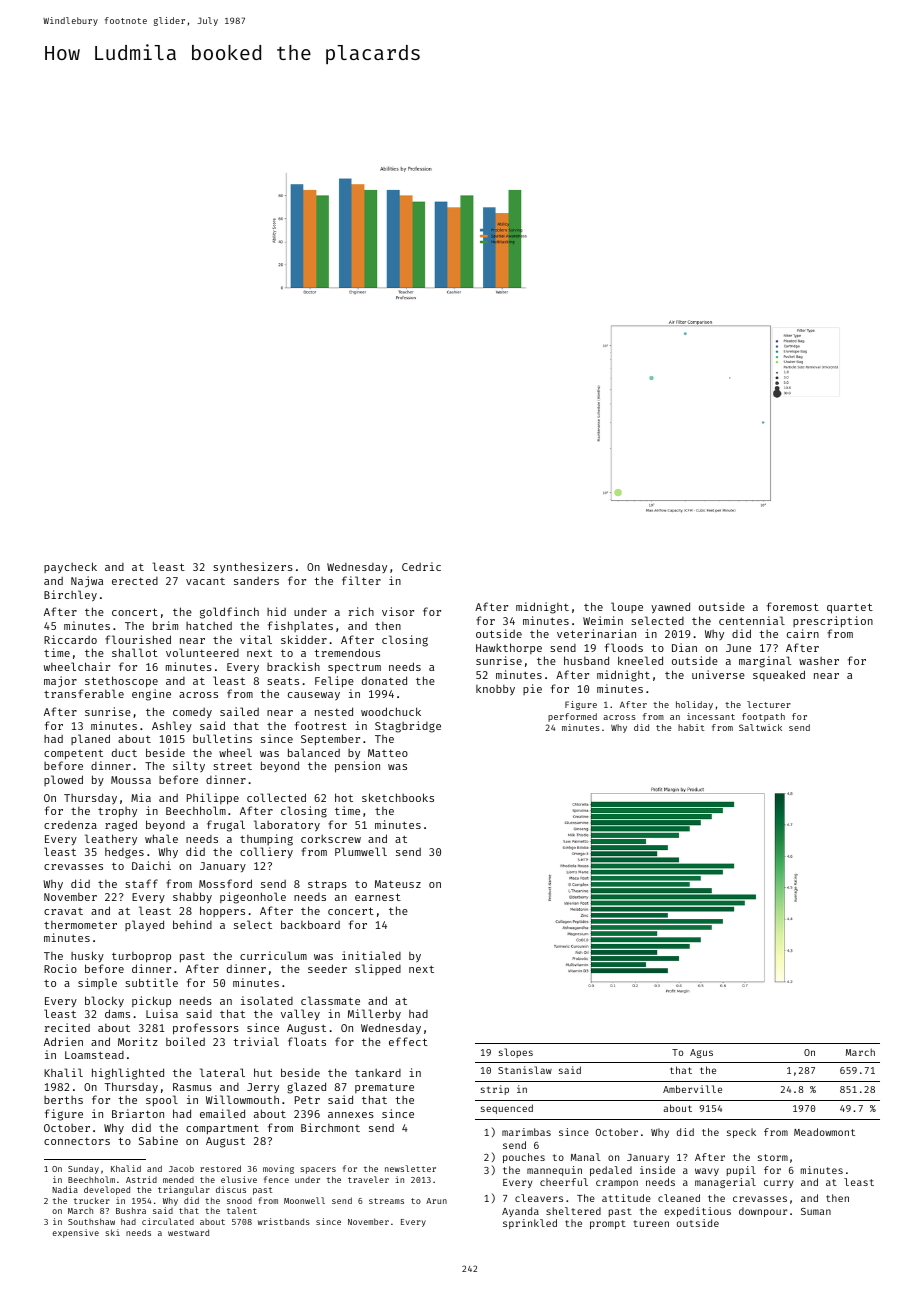 The height and width of the image is (1308, 924). What do you see at coordinates (651, 1223) in the image?
I see `tureen` at bounding box center [651, 1223].
